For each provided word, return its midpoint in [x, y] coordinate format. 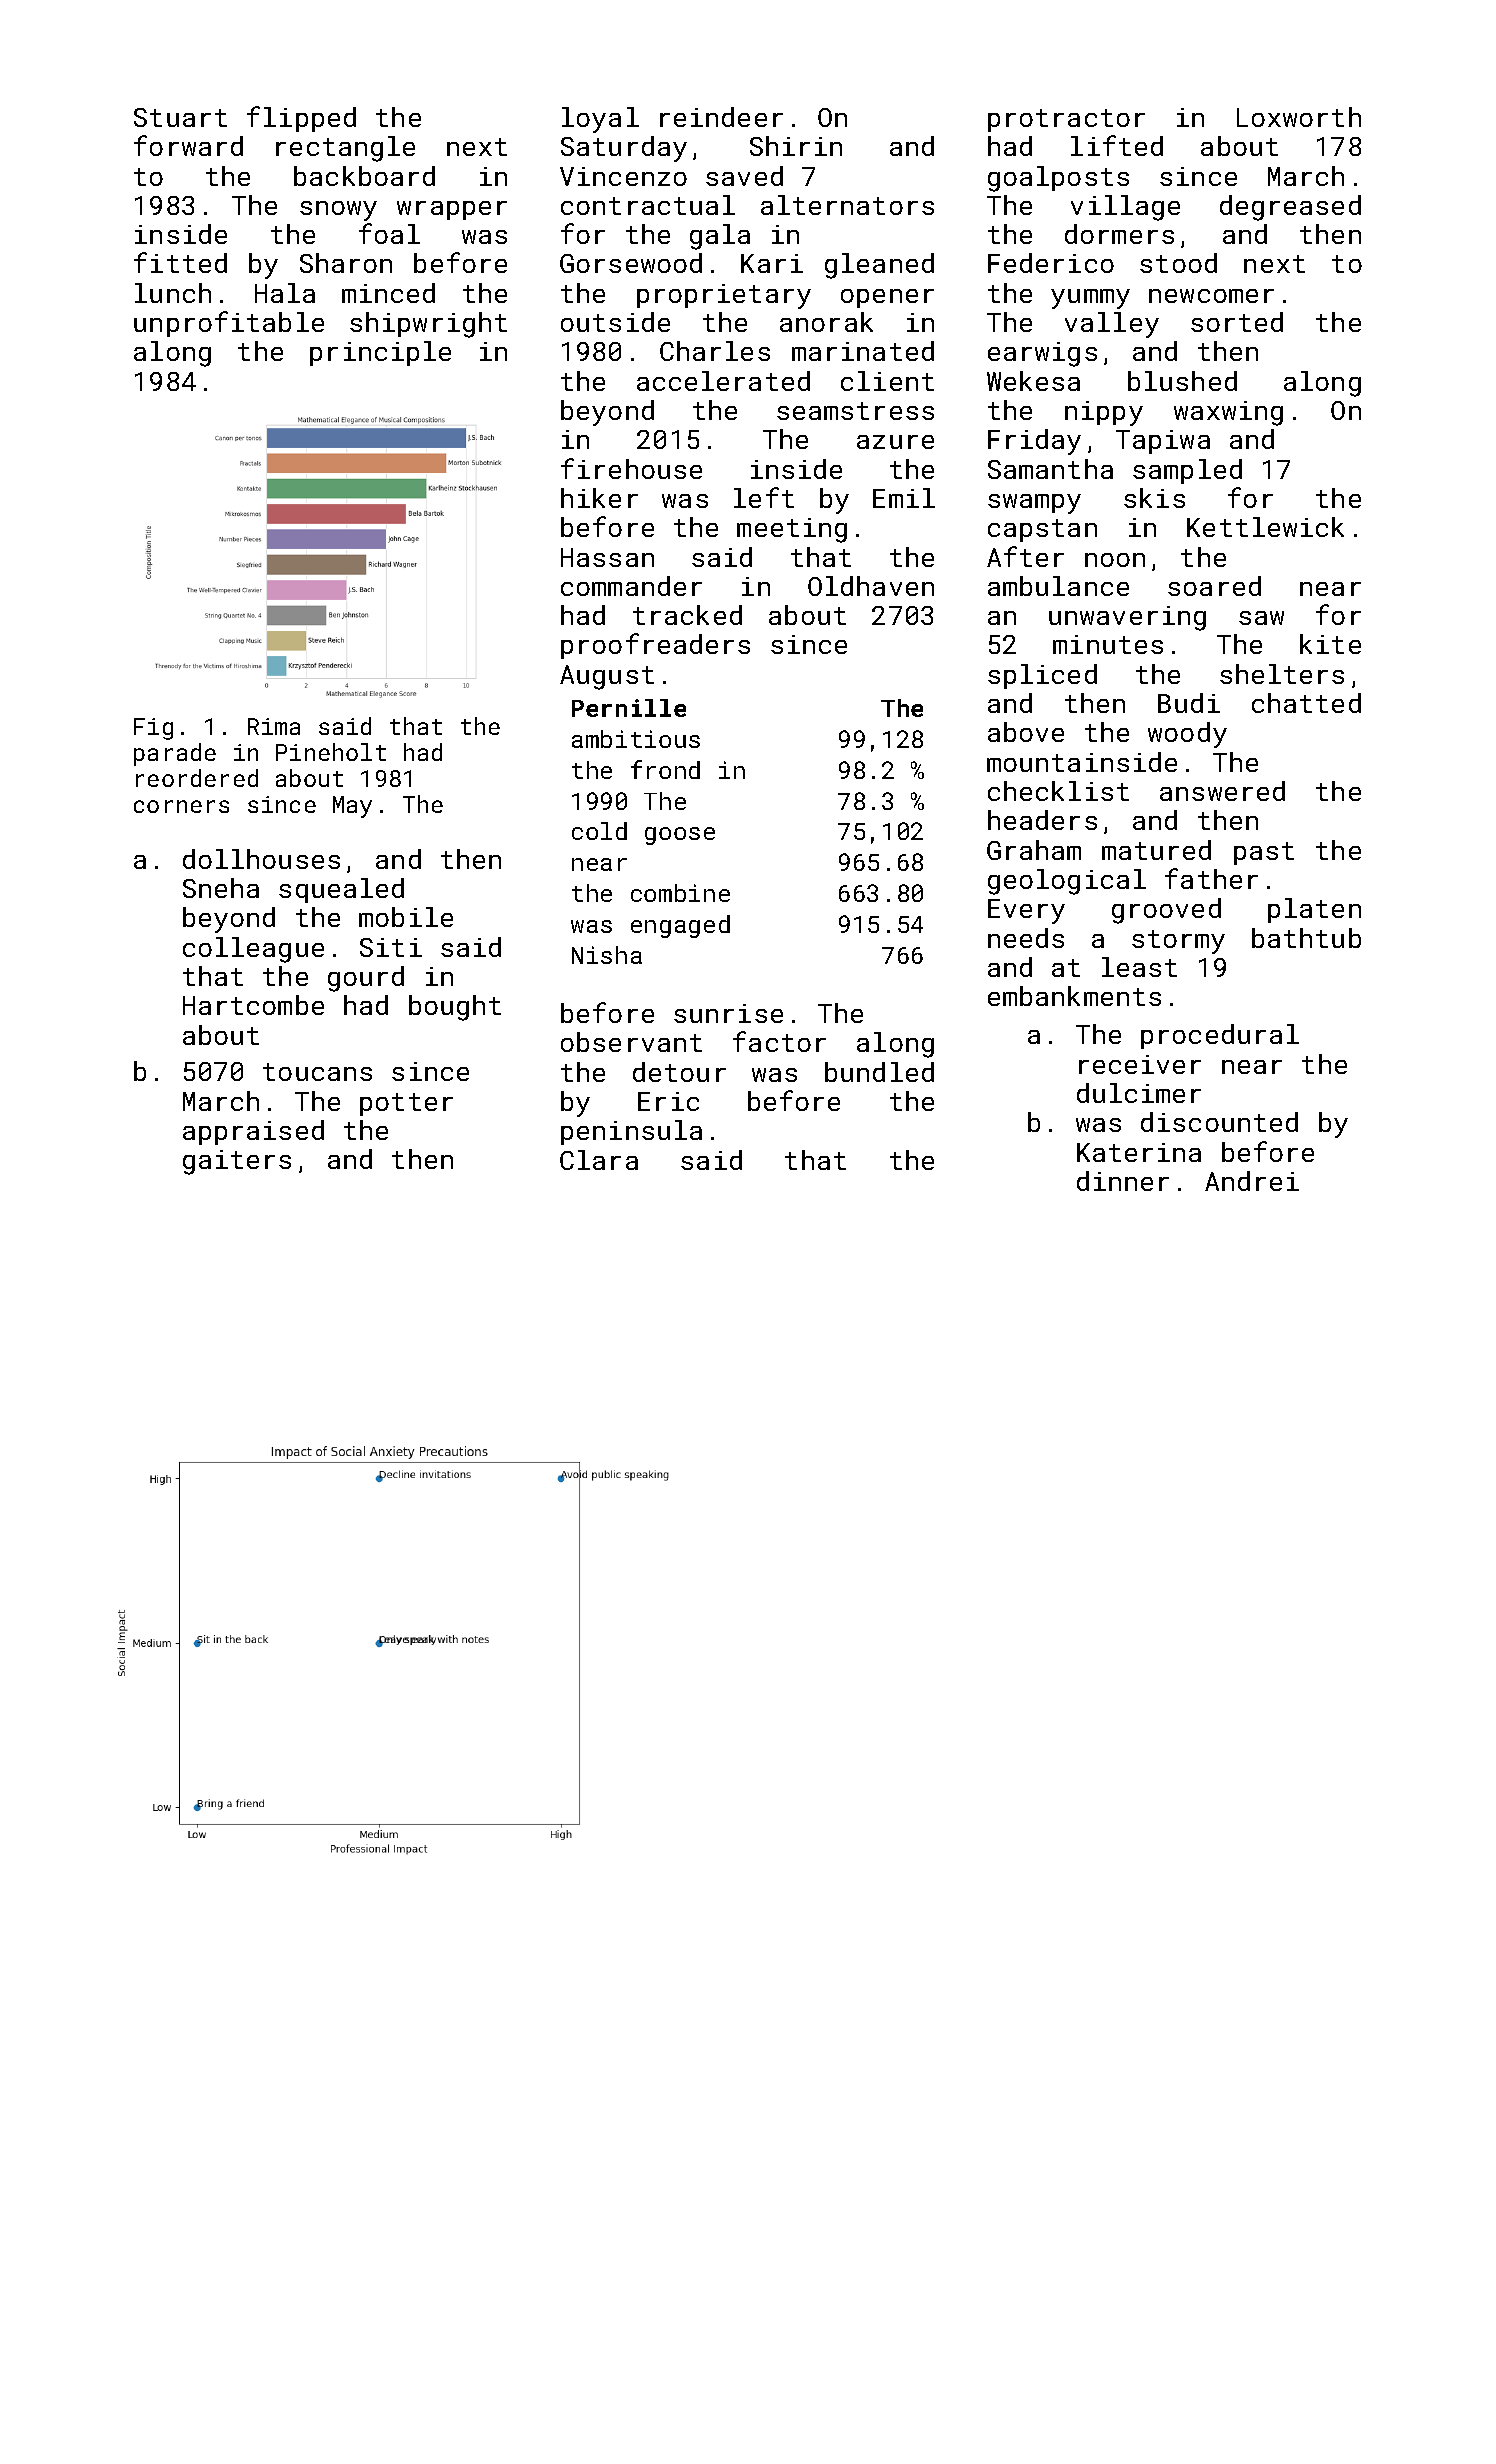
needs [1026, 938]
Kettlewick [1265, 527]
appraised [253, 1132]
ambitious [636, 739]
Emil [904, 498]
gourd [366, 979]
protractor [1066, 120]
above [1026, 732]
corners [181, 806]
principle [380, 353]
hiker [599, 498]
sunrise [728, 1013]
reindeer [721, 117]
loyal [600, 120]
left [764, 497]
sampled [1187, 471]
